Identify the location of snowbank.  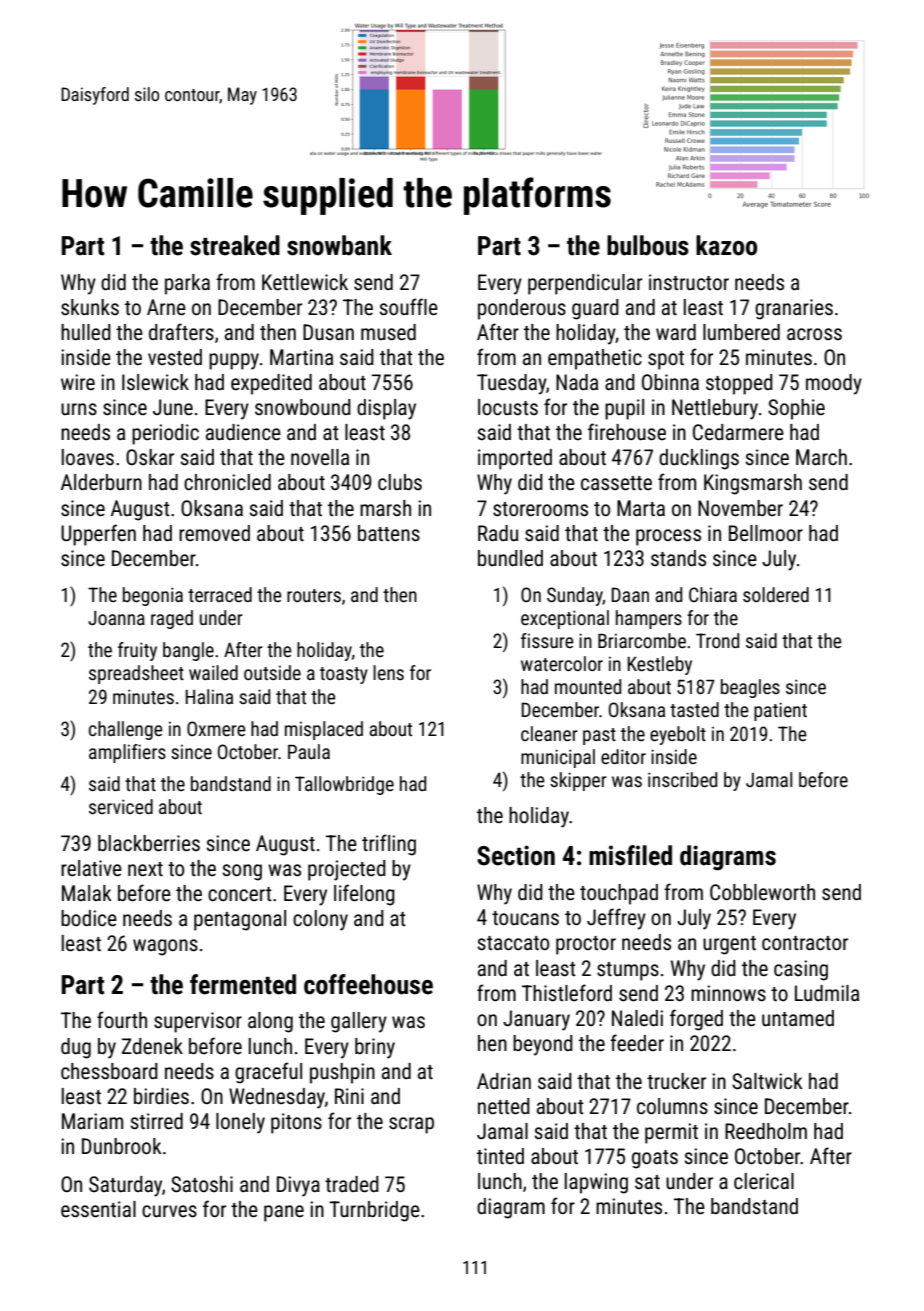
(339, 245).
